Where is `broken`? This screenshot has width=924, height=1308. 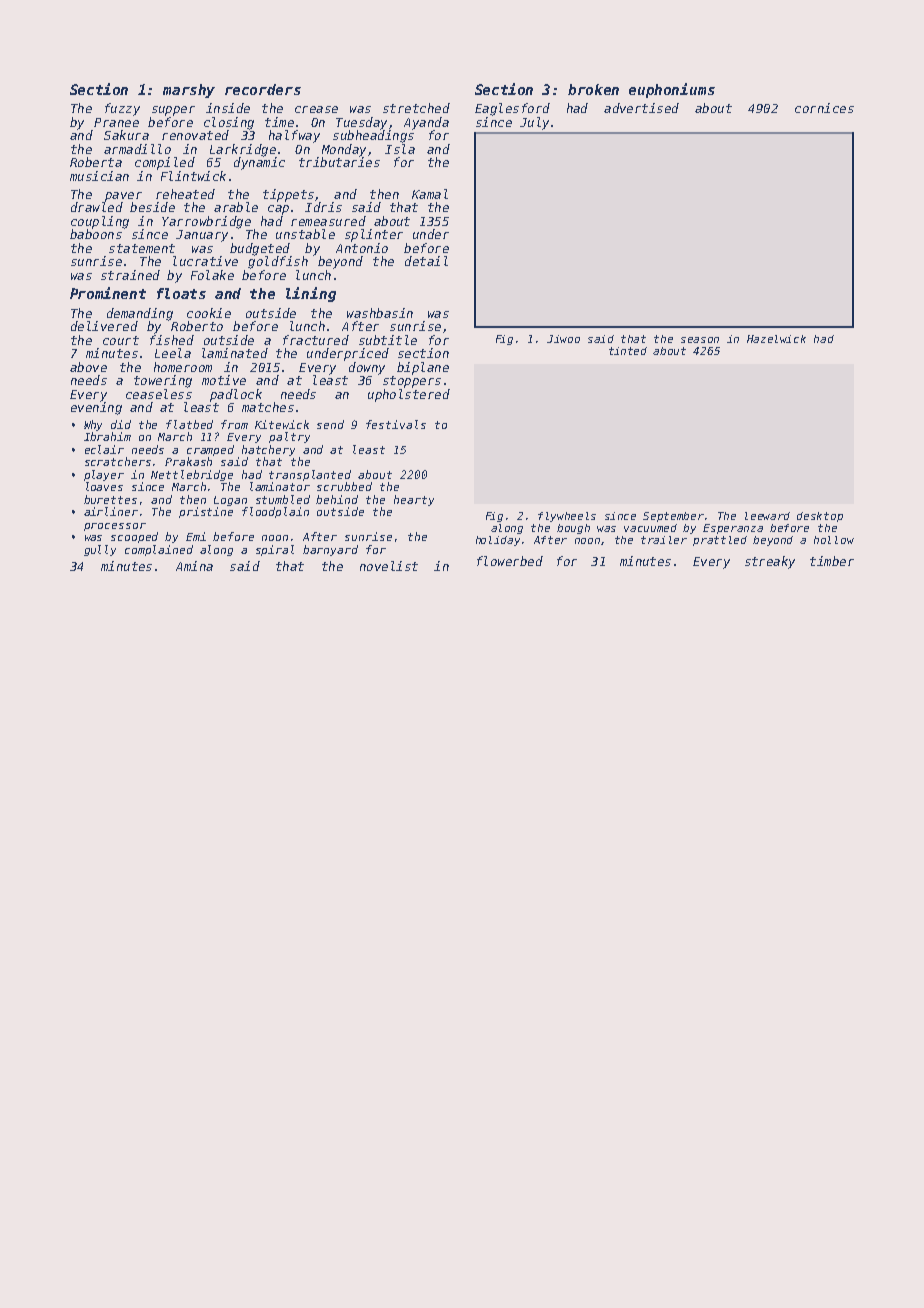 broken is located at coordinates (593, 89).
